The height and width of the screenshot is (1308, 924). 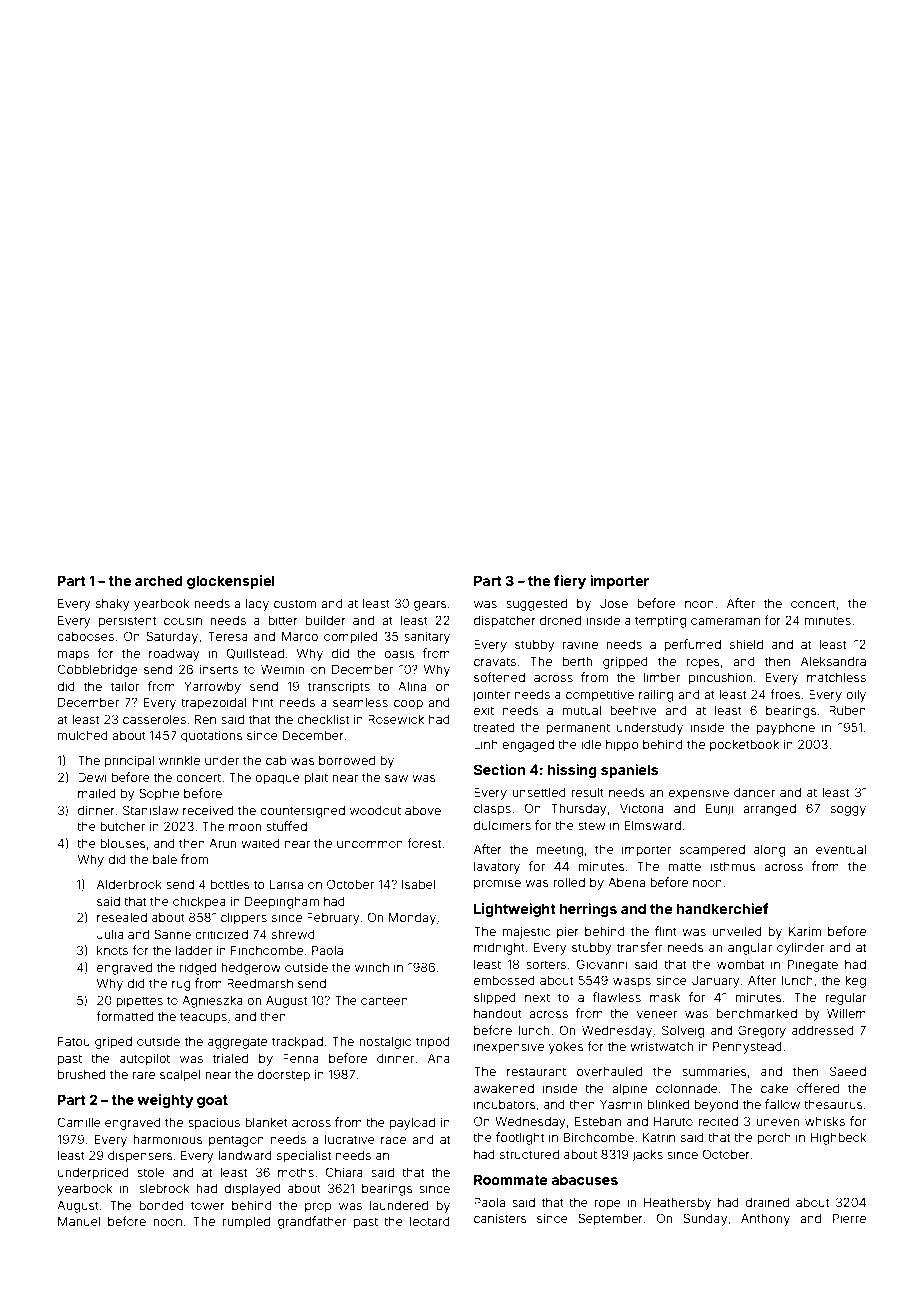 I want to click on roadway, so click(x=174, y=655).
